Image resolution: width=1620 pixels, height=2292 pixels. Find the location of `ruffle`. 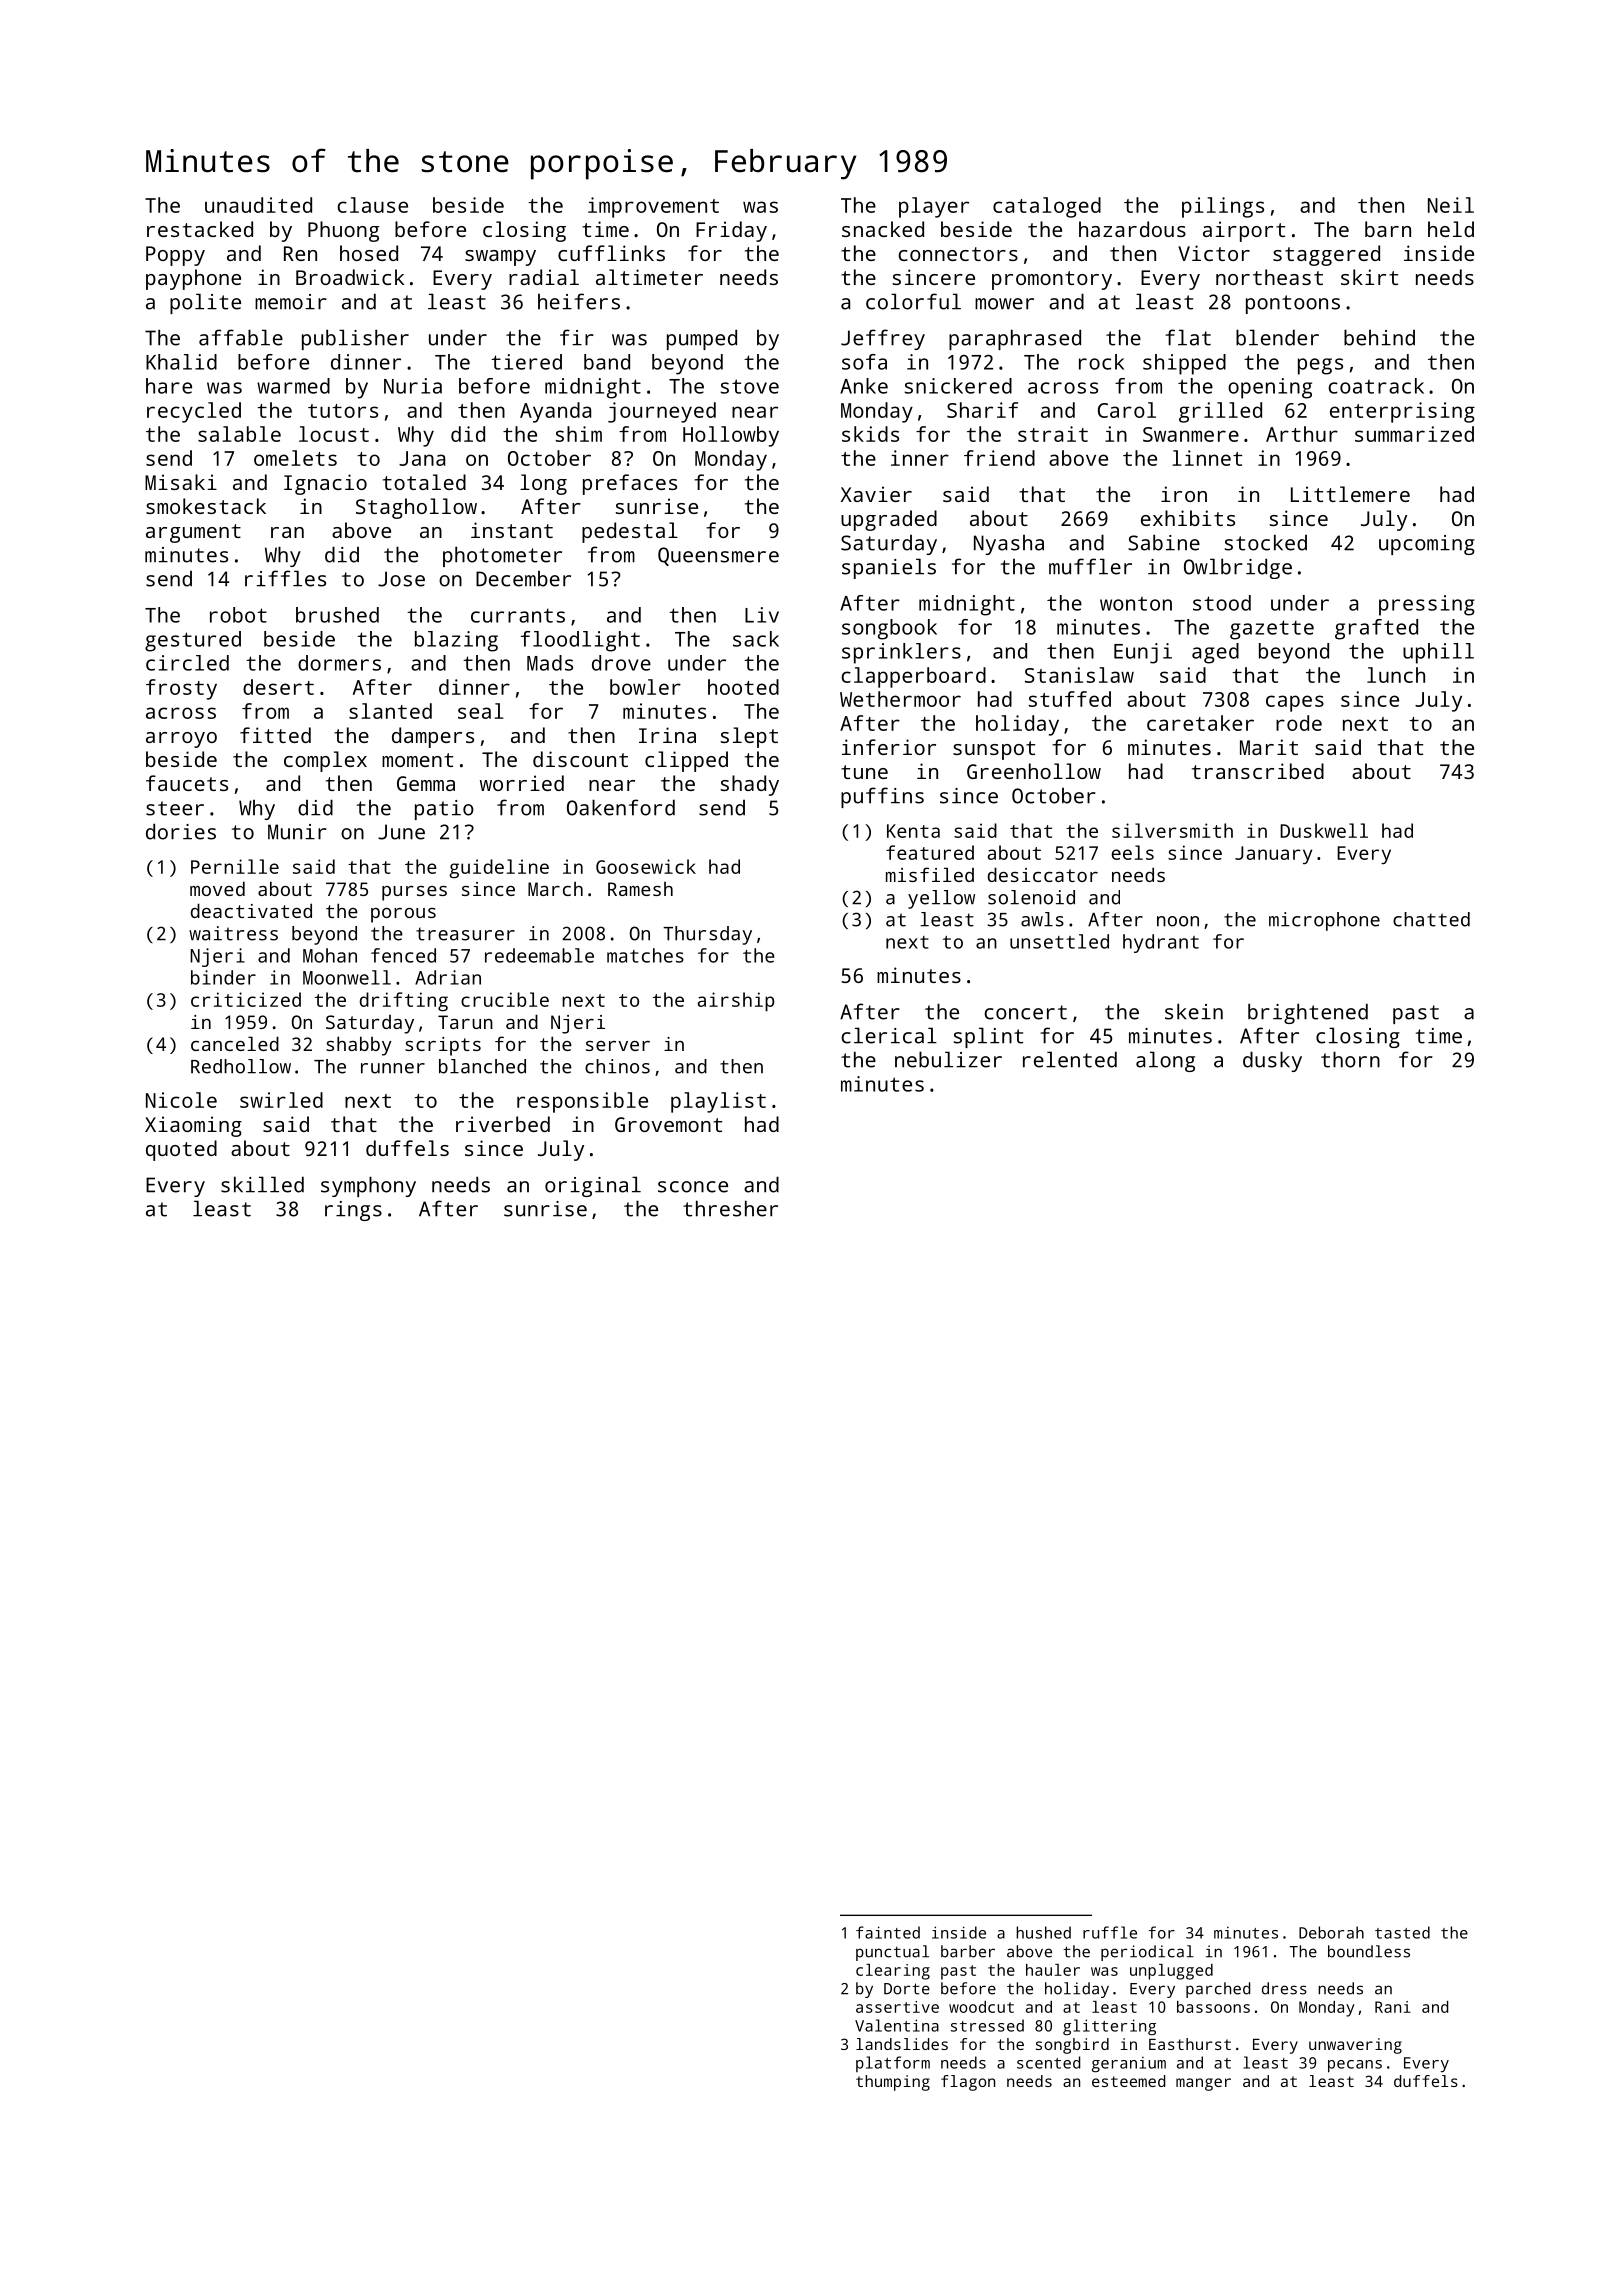

ruffle is located at coordinates (1110, 1932).
